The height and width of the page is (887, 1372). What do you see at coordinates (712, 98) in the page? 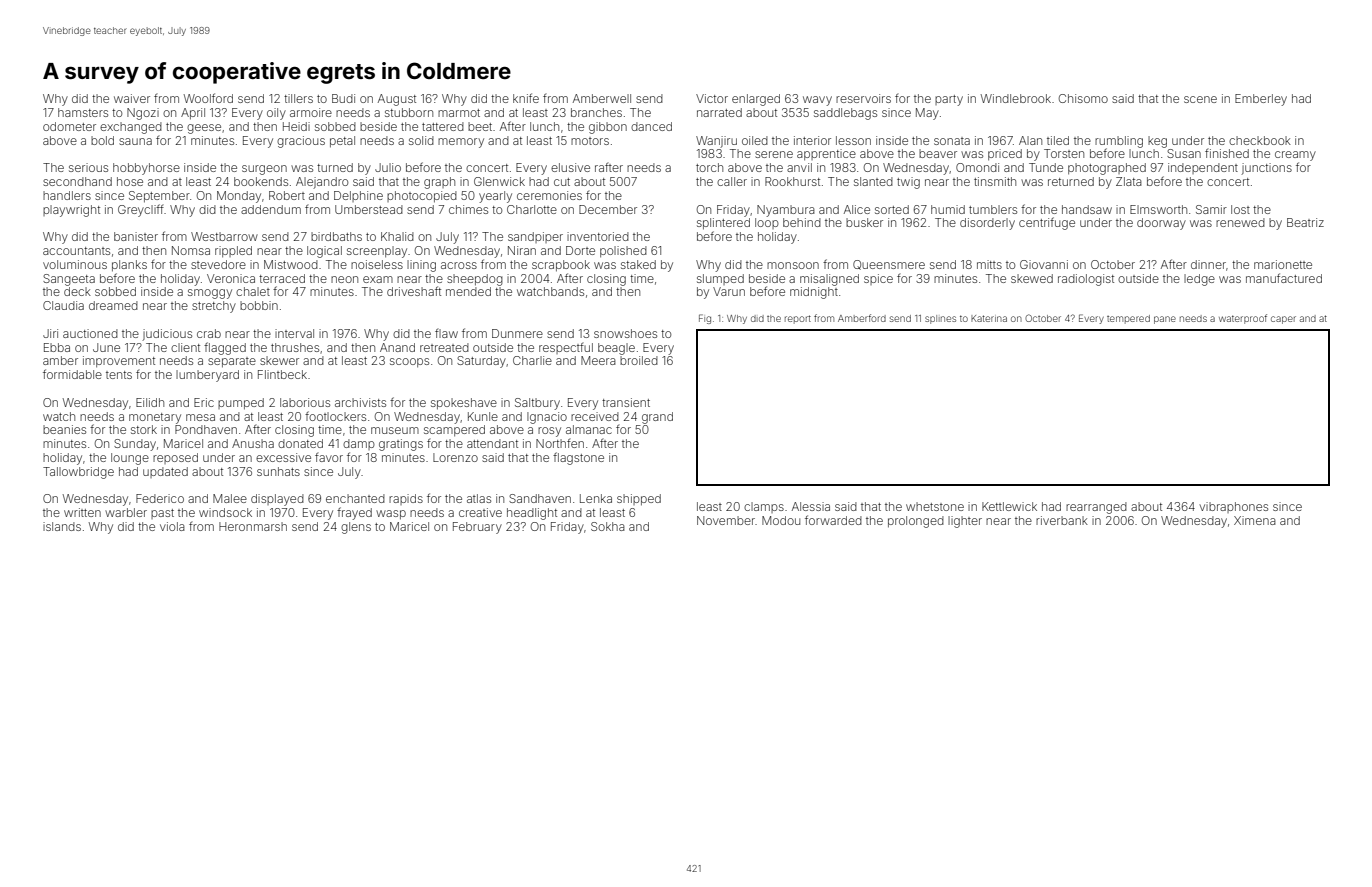
I see `Victor` at bounding box center [712, 98].
